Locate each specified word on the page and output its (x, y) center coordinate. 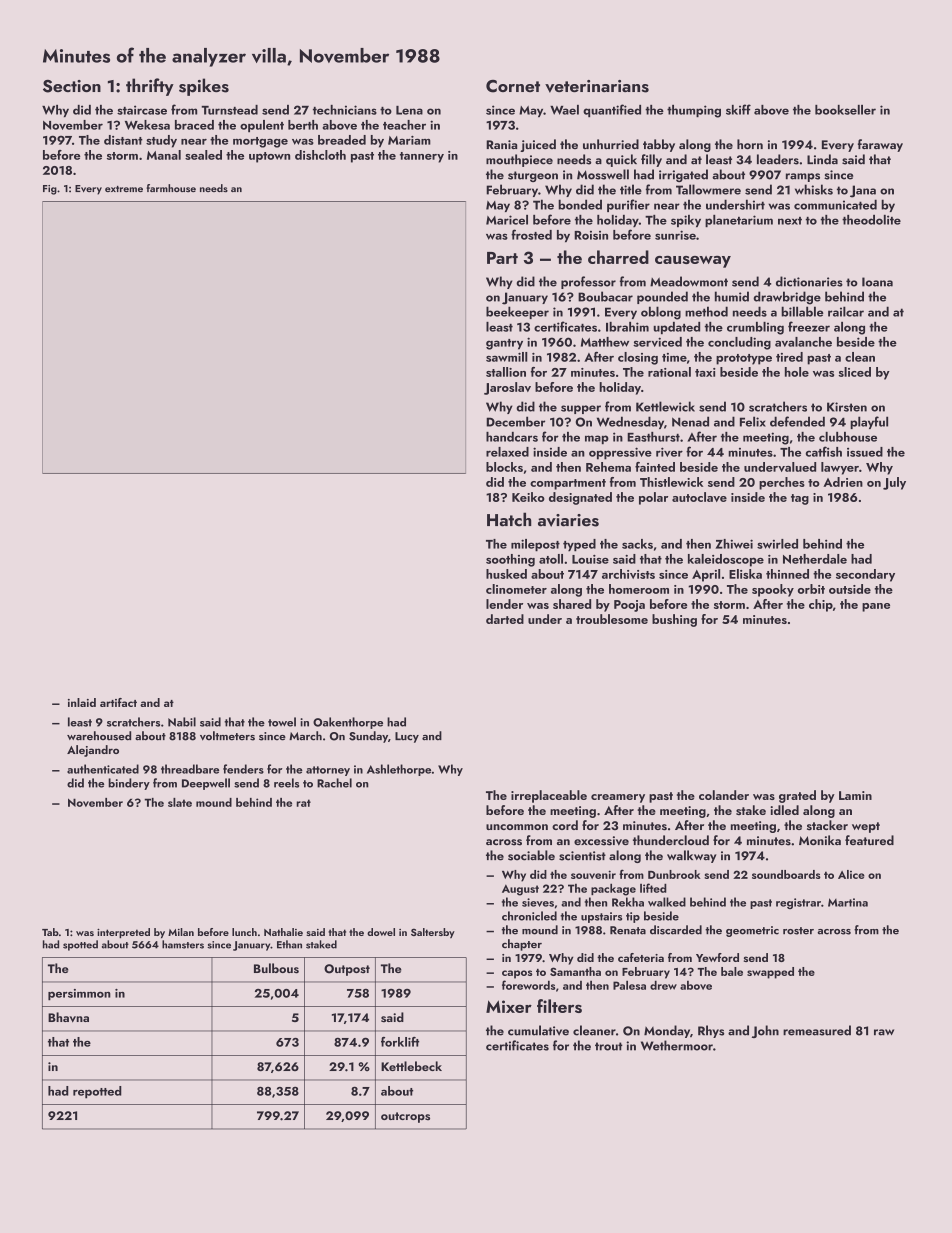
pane (876, 607)
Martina (848, 902)
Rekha (628, 902)
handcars (512, 437)
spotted (80, 945)
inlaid (82, 702)
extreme (124, 189)
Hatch (509, 519)
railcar (846, 311)
